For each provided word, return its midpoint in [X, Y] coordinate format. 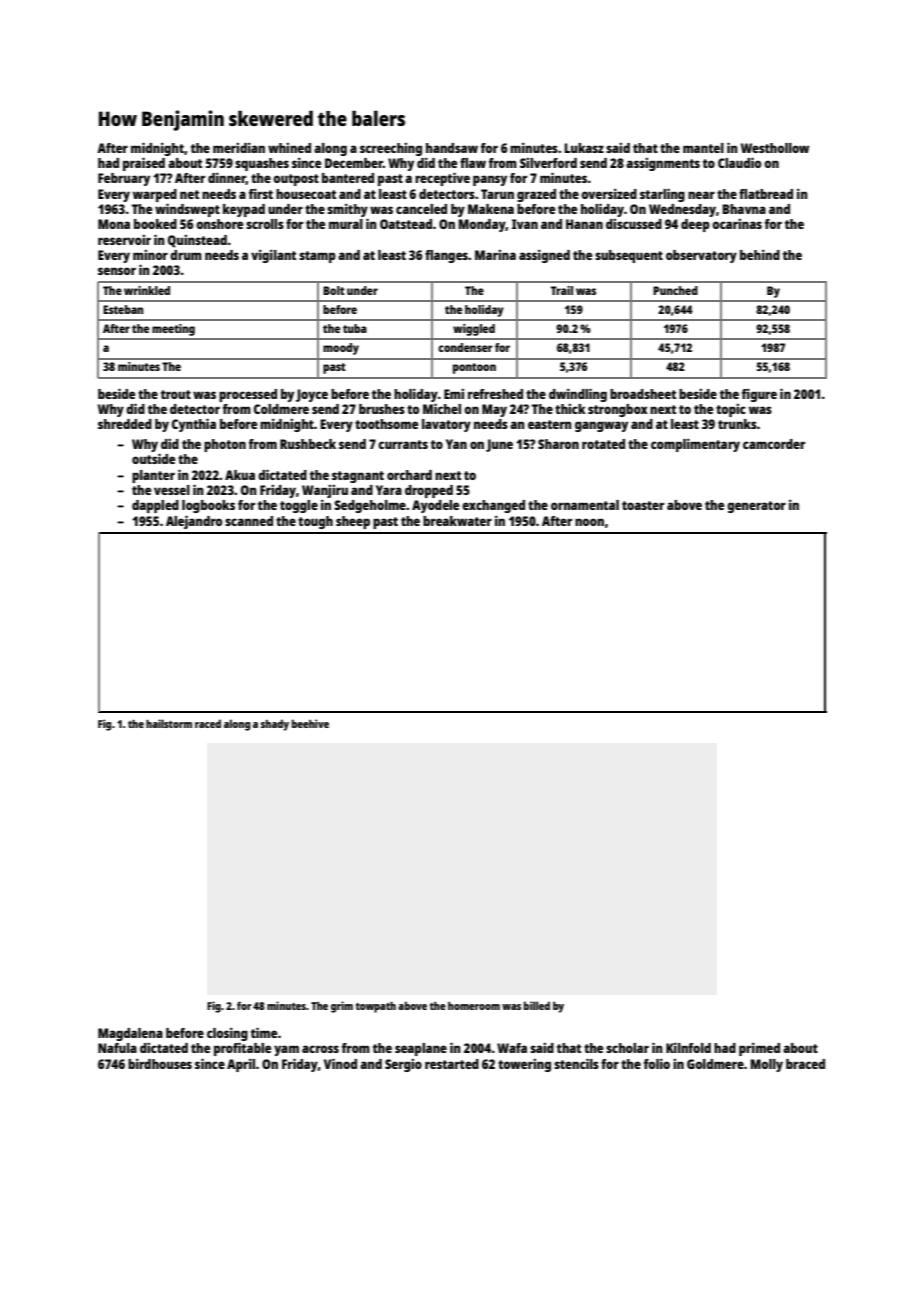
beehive [310, 723]
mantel [703, 148]
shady [275, 725]
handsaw [452, 148]
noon [589, 522]
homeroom [474, 1006]
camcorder [774, 444]
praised [144, 164]
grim [342, 1007]
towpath [376, 1007]
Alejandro [194, 522]
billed [537, 1005]
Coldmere [281, 409]
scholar [627, 1048]
